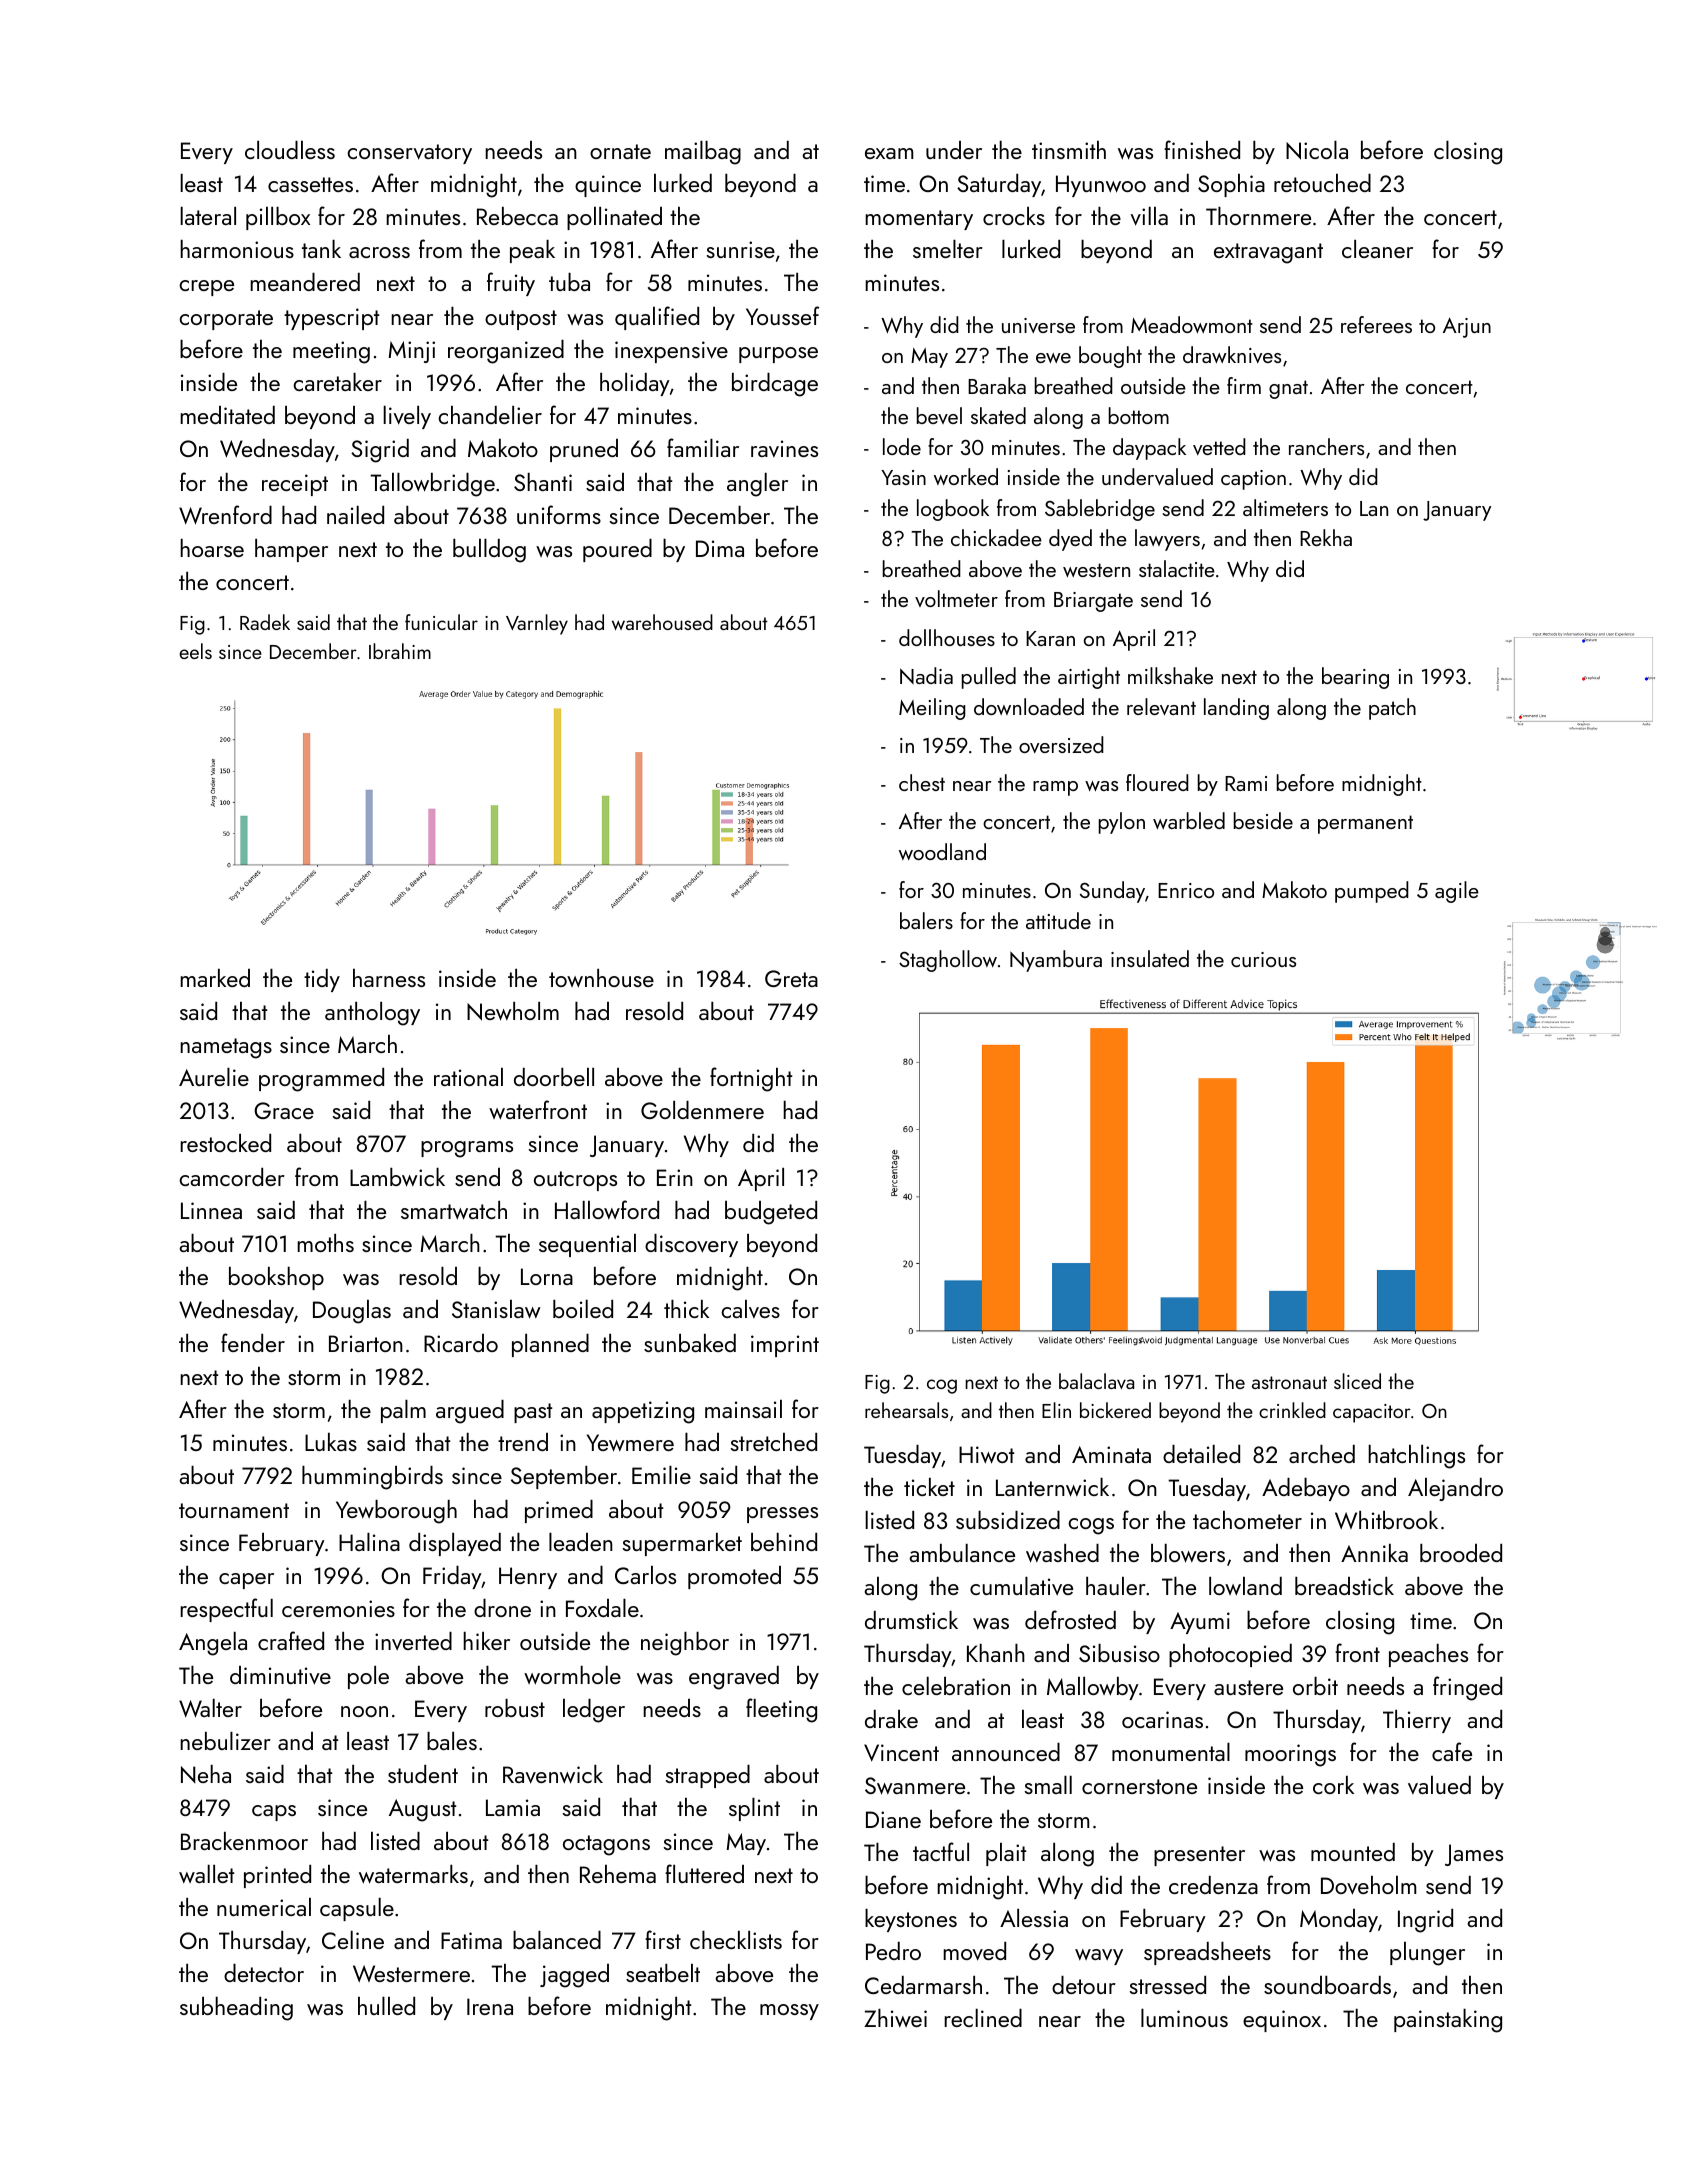  Describe the element at coordinates (1355, 678) in the image. I see `bearing` at that location.
